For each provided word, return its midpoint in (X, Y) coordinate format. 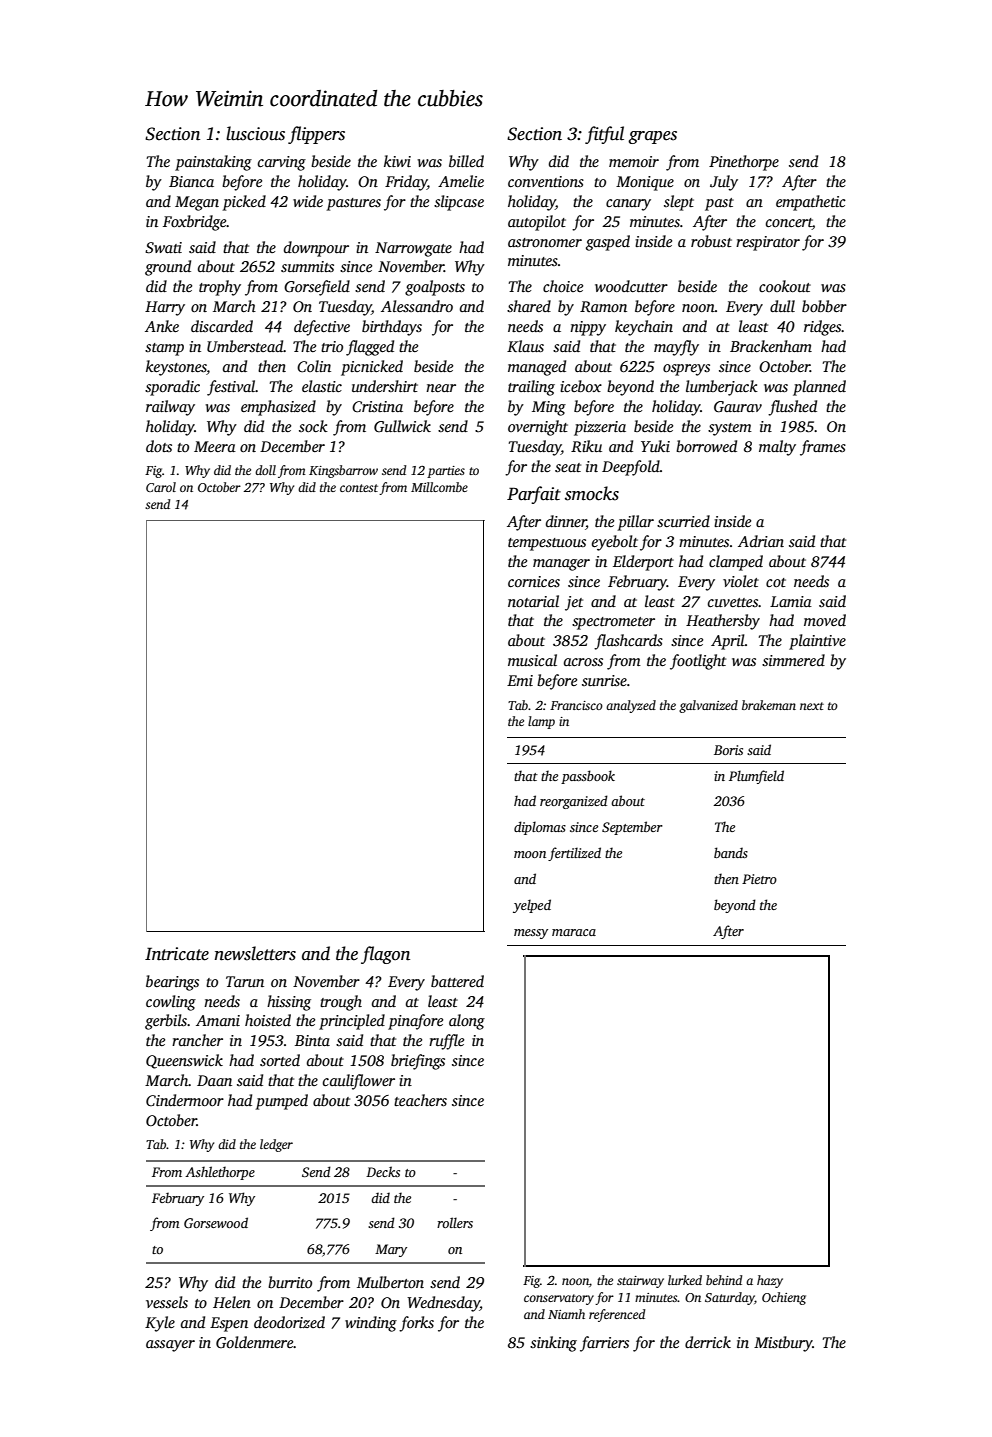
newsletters (255, 953)
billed (466, 161)
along (467, 1022)
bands (731, 852)
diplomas (540, 828)
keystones (176, 368)
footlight (698, 662)
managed (537, 368)
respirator (768, 243)
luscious (255, 133)
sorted (280, 1060)
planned (819, 388)
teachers (420, 1100)
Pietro (759, 879)
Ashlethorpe (220, 1173)
